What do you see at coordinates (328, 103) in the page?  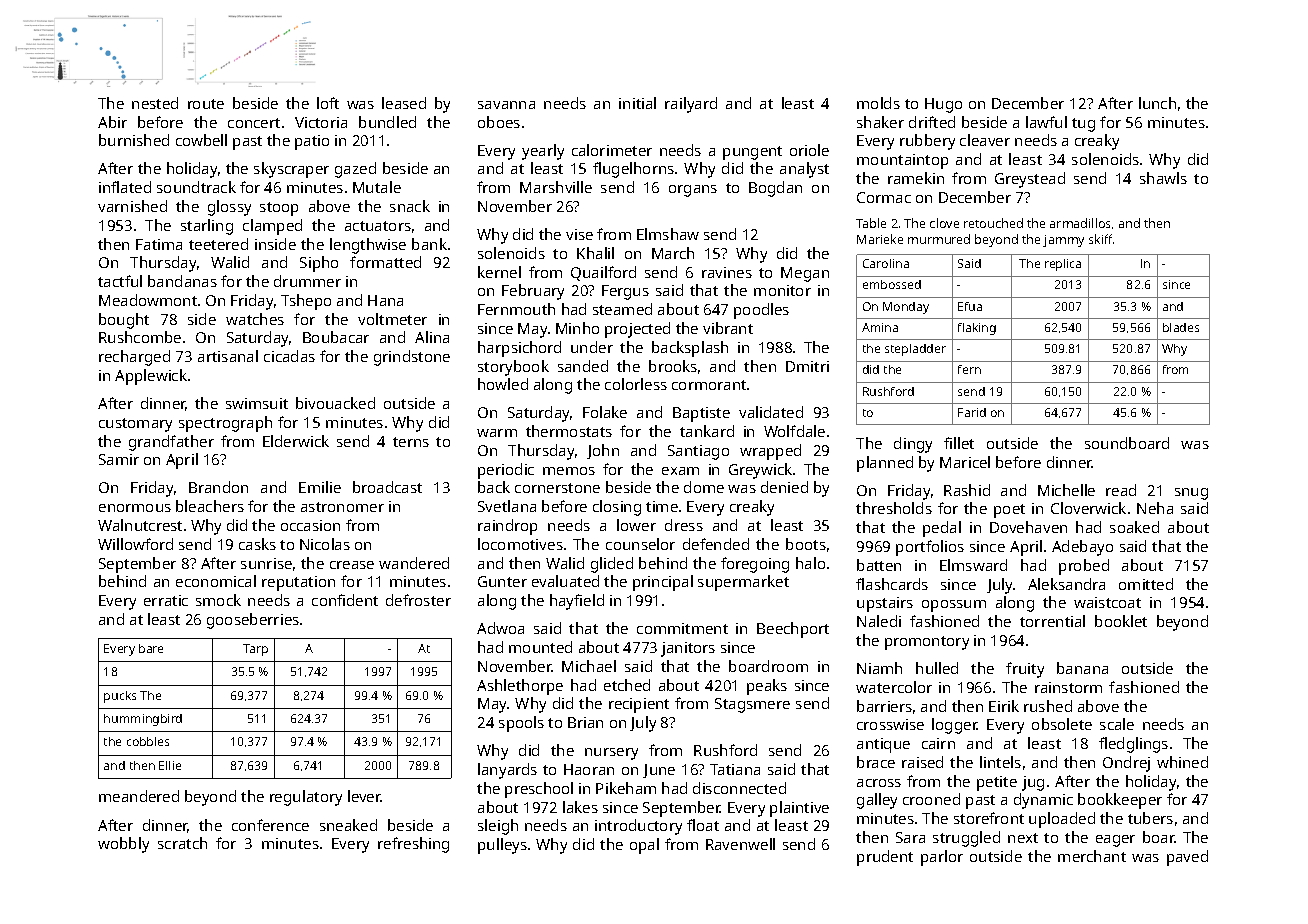 I see `loft` at bounding box center [328, 103].
